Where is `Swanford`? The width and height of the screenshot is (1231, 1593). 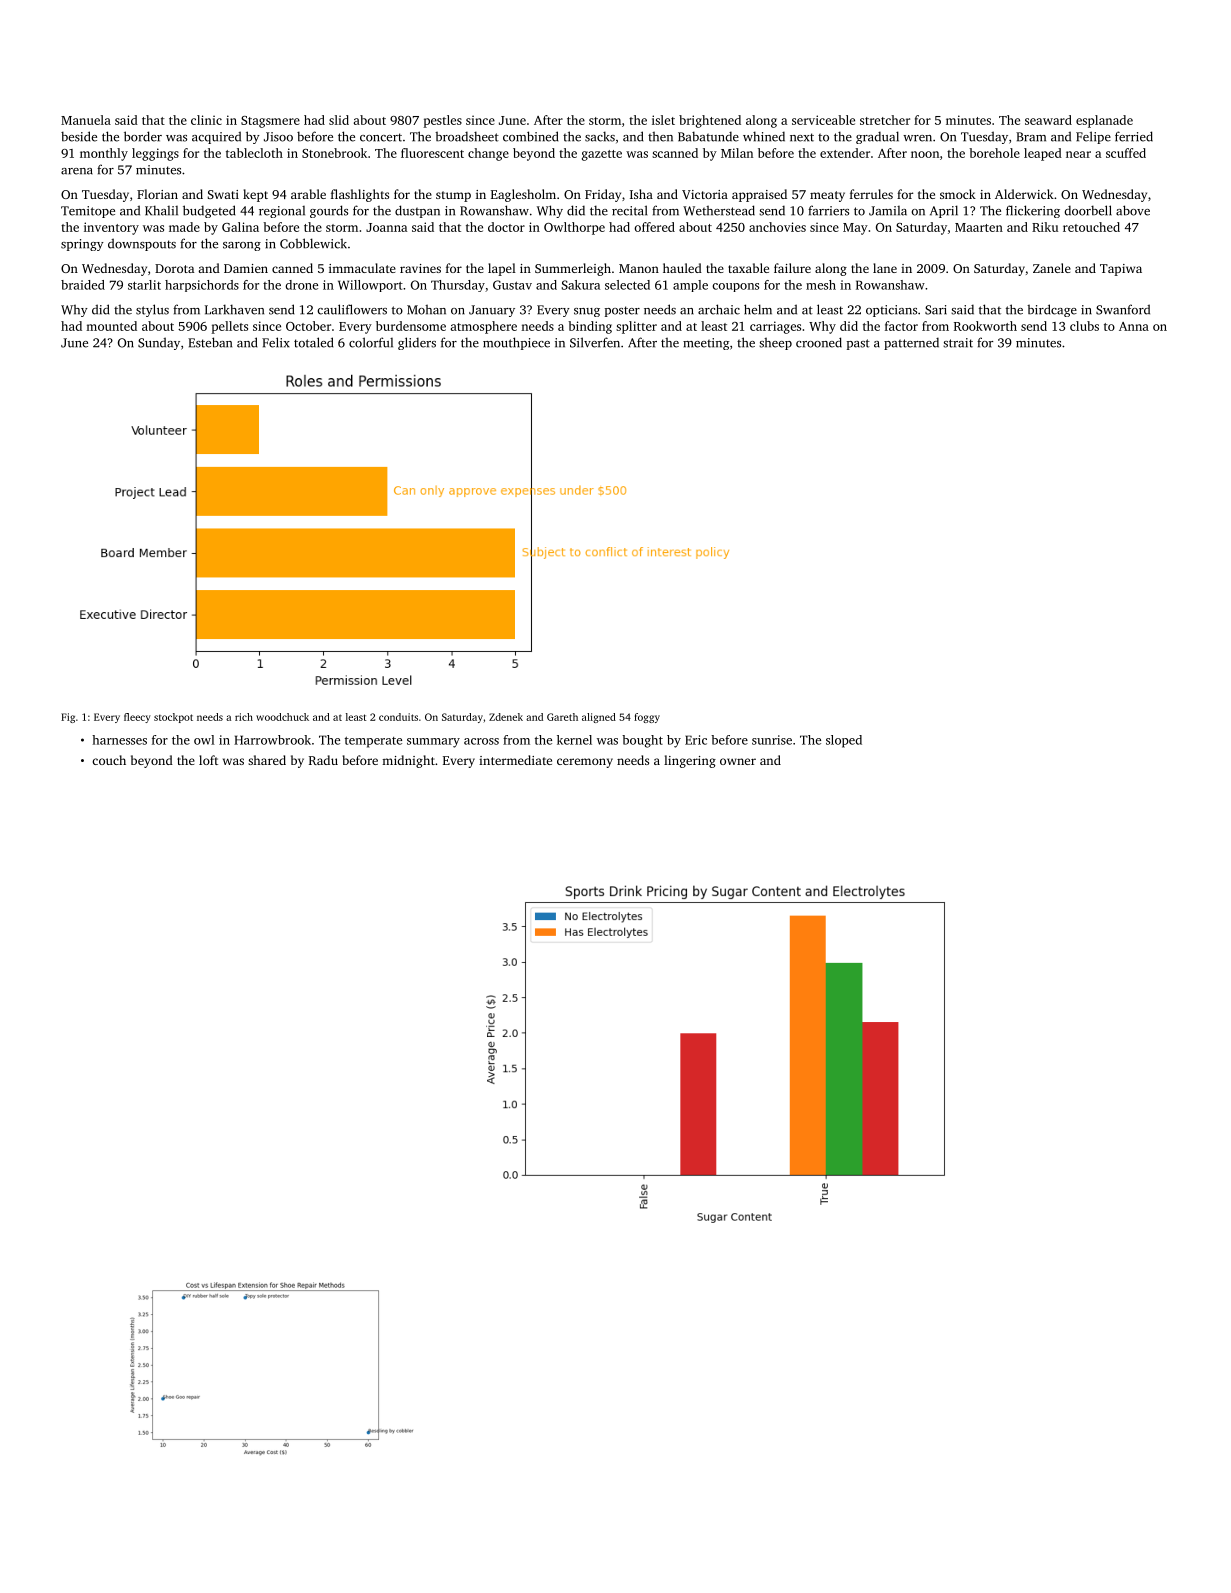
Swanford is located at coordinates (1123, 309).
